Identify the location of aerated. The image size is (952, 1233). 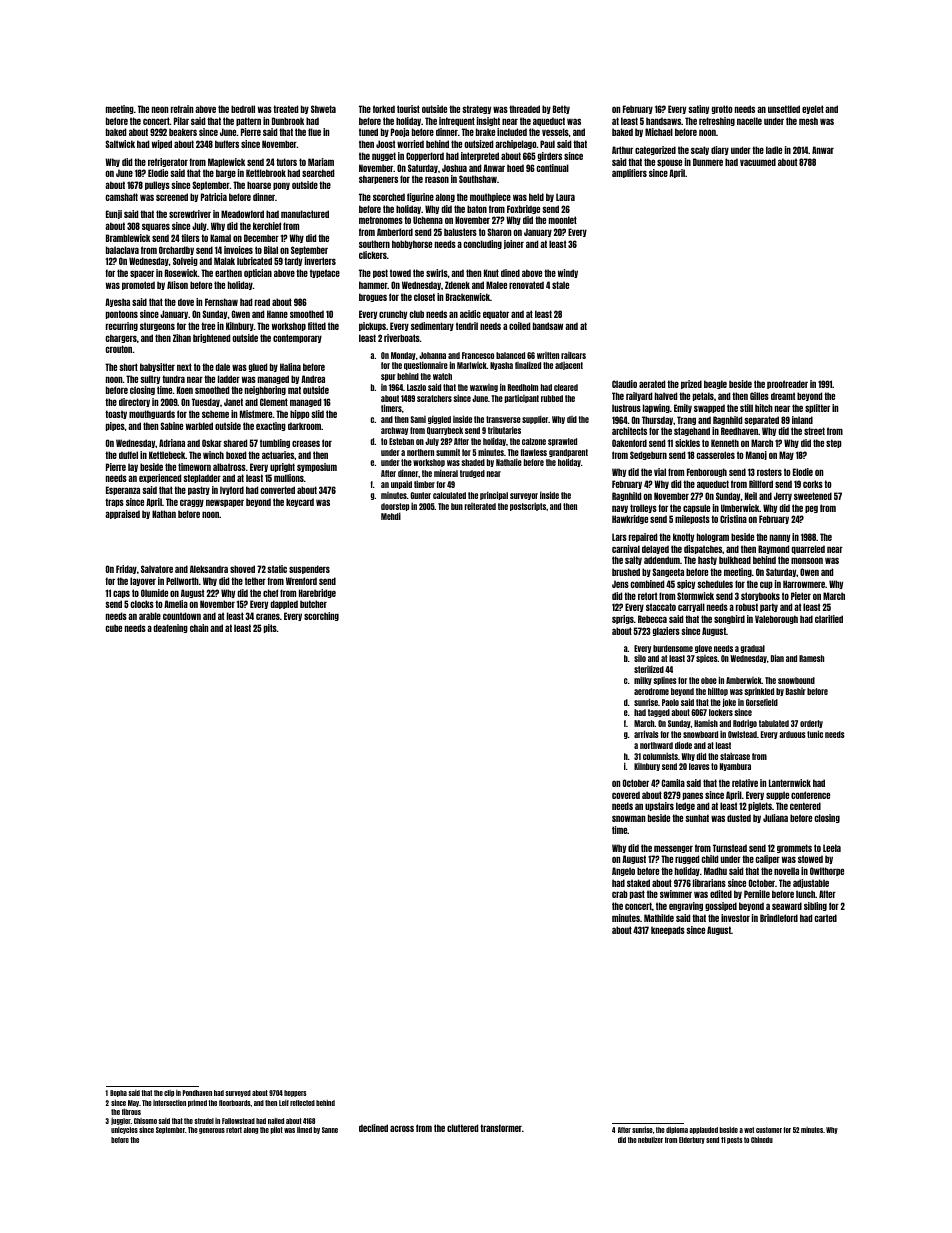
(652, 384).
